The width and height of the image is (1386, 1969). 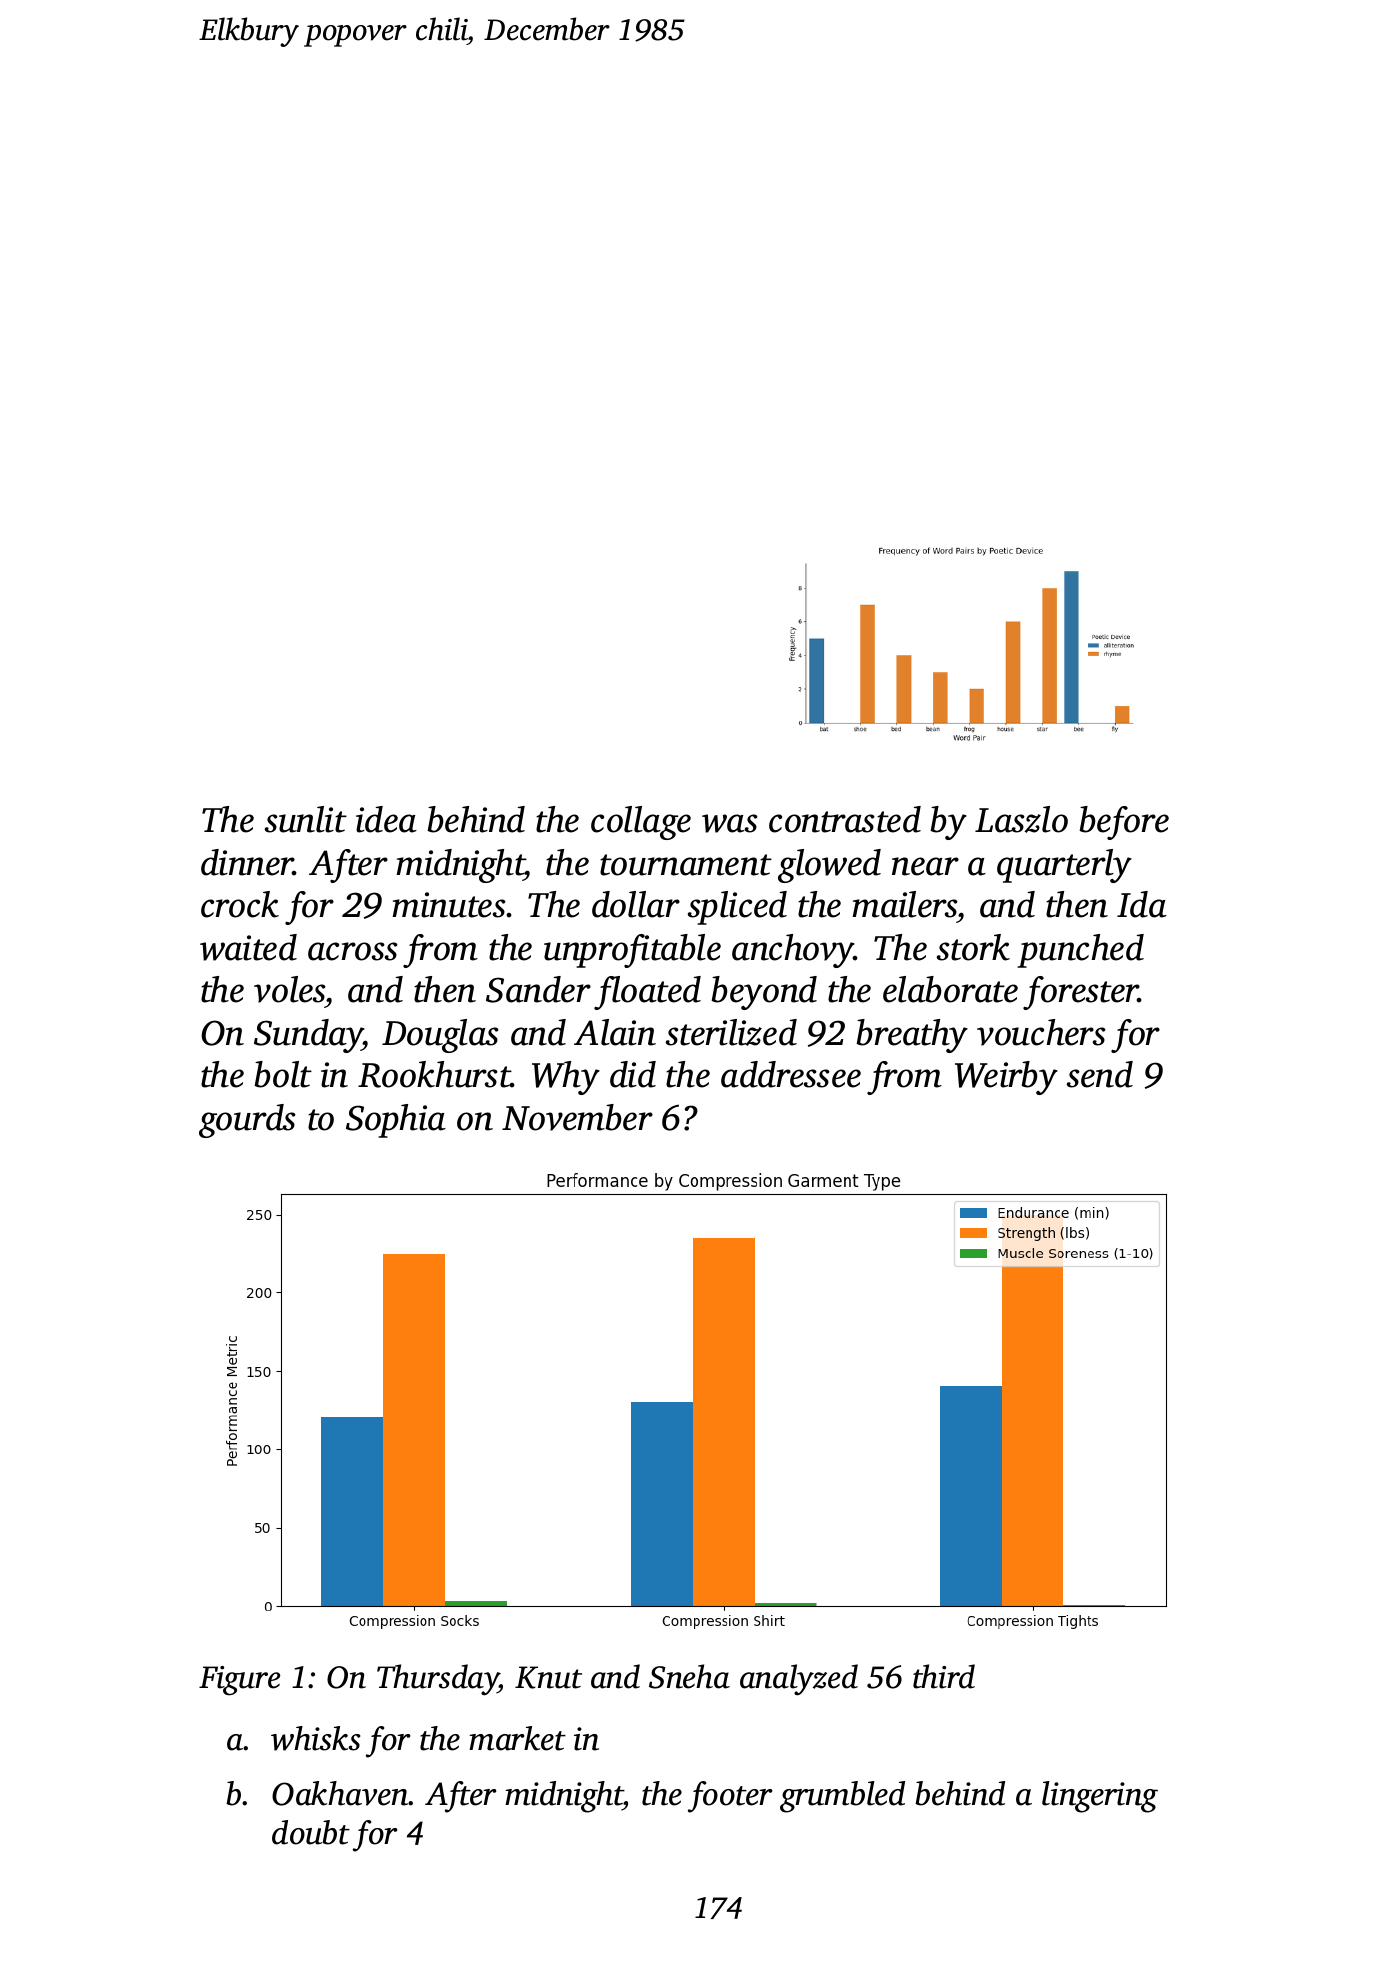 I want to click on third, so click(x=944, y=1676).
